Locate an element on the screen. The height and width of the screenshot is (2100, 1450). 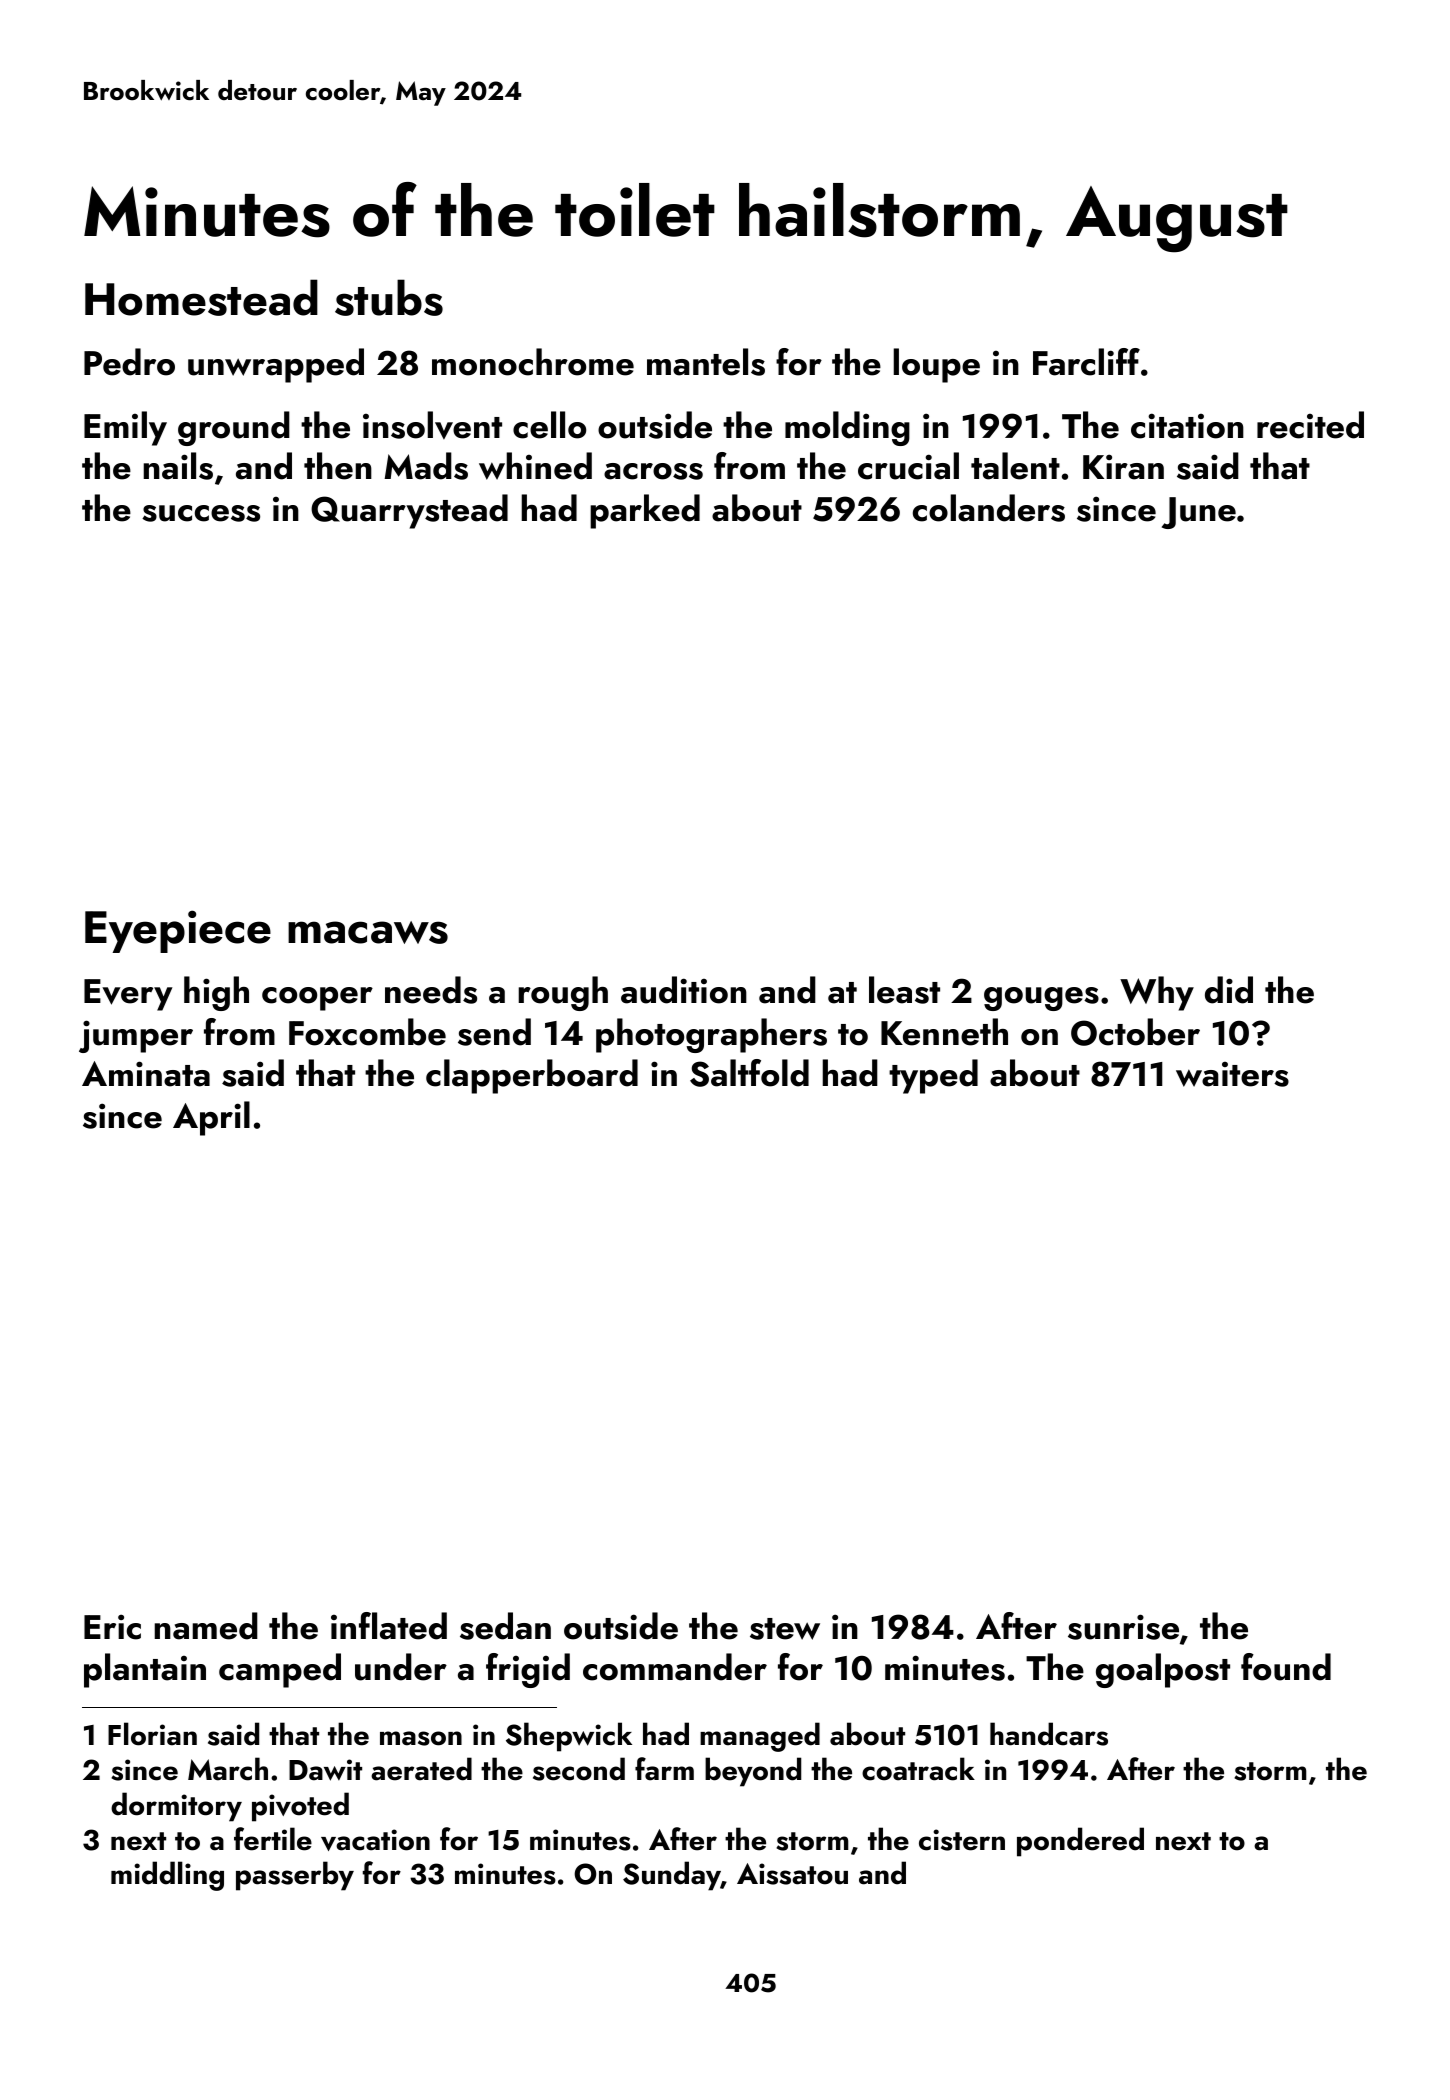
cello is located at coordinates (549, 425).
